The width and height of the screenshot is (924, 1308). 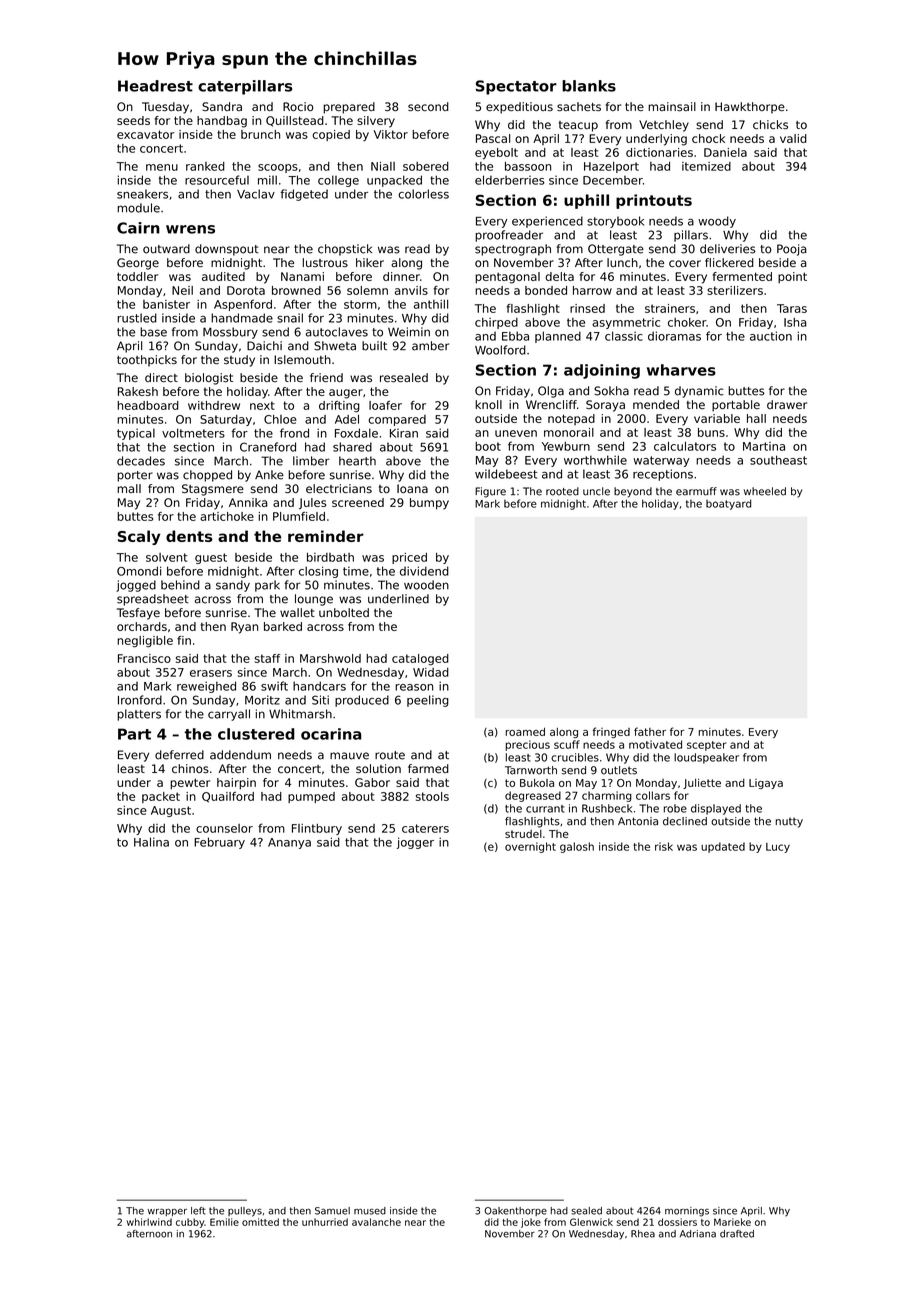 What do you see at coordinates (138, 391) in the screenshot?
I see `Rakesh` at bounding box center [138, 391].
